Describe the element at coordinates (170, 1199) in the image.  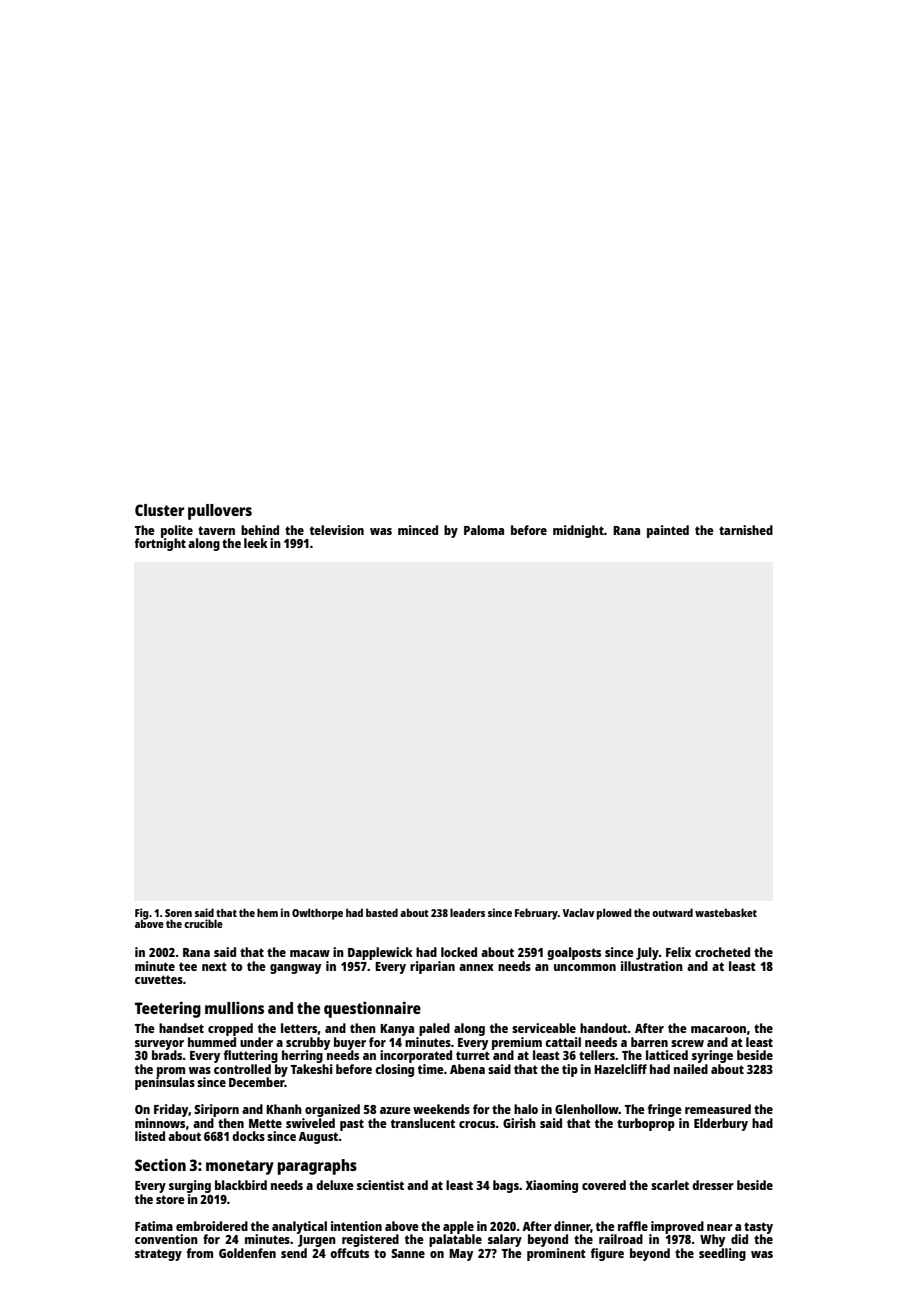
I see `store` at that location.
